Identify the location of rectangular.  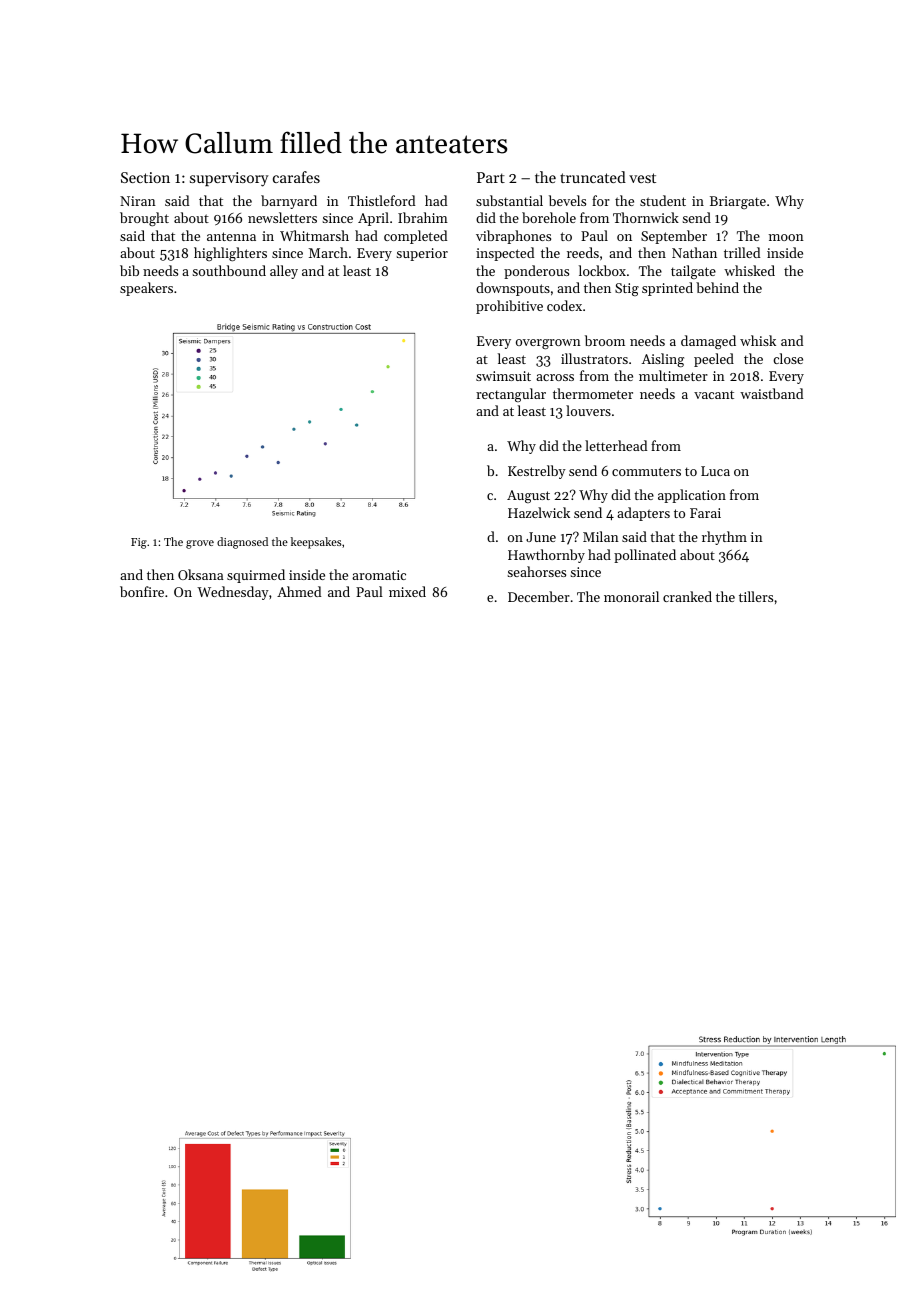
(511, 395).
